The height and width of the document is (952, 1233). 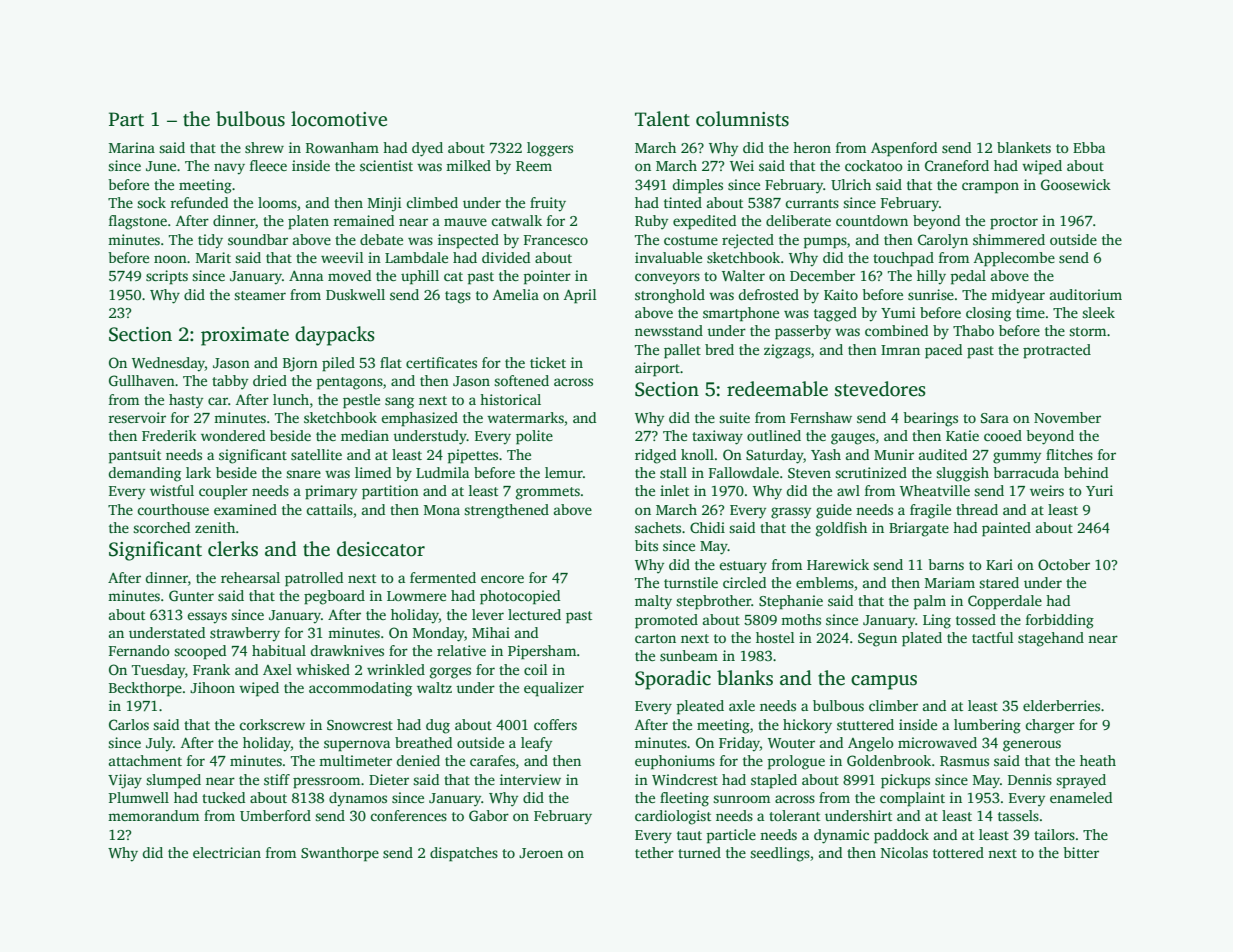 I want to click on pressroom, so click(x=326, y=783).
